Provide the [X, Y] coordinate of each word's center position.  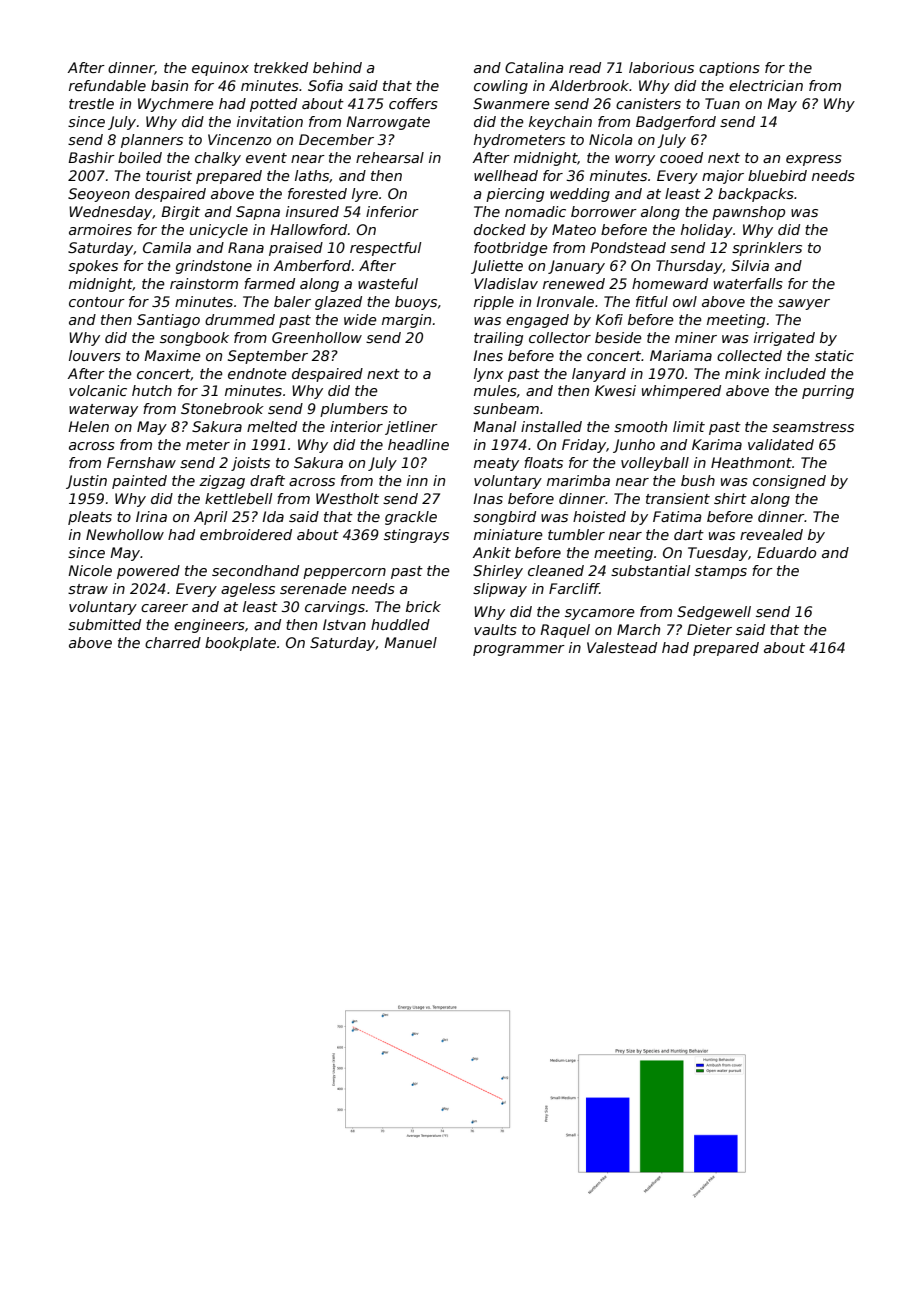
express [814, 160]
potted [273, 105]
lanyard [599, 375]
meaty [496, 464]
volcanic [98, 390]
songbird [504, 518]
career [164, 608]
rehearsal [390, 157]
